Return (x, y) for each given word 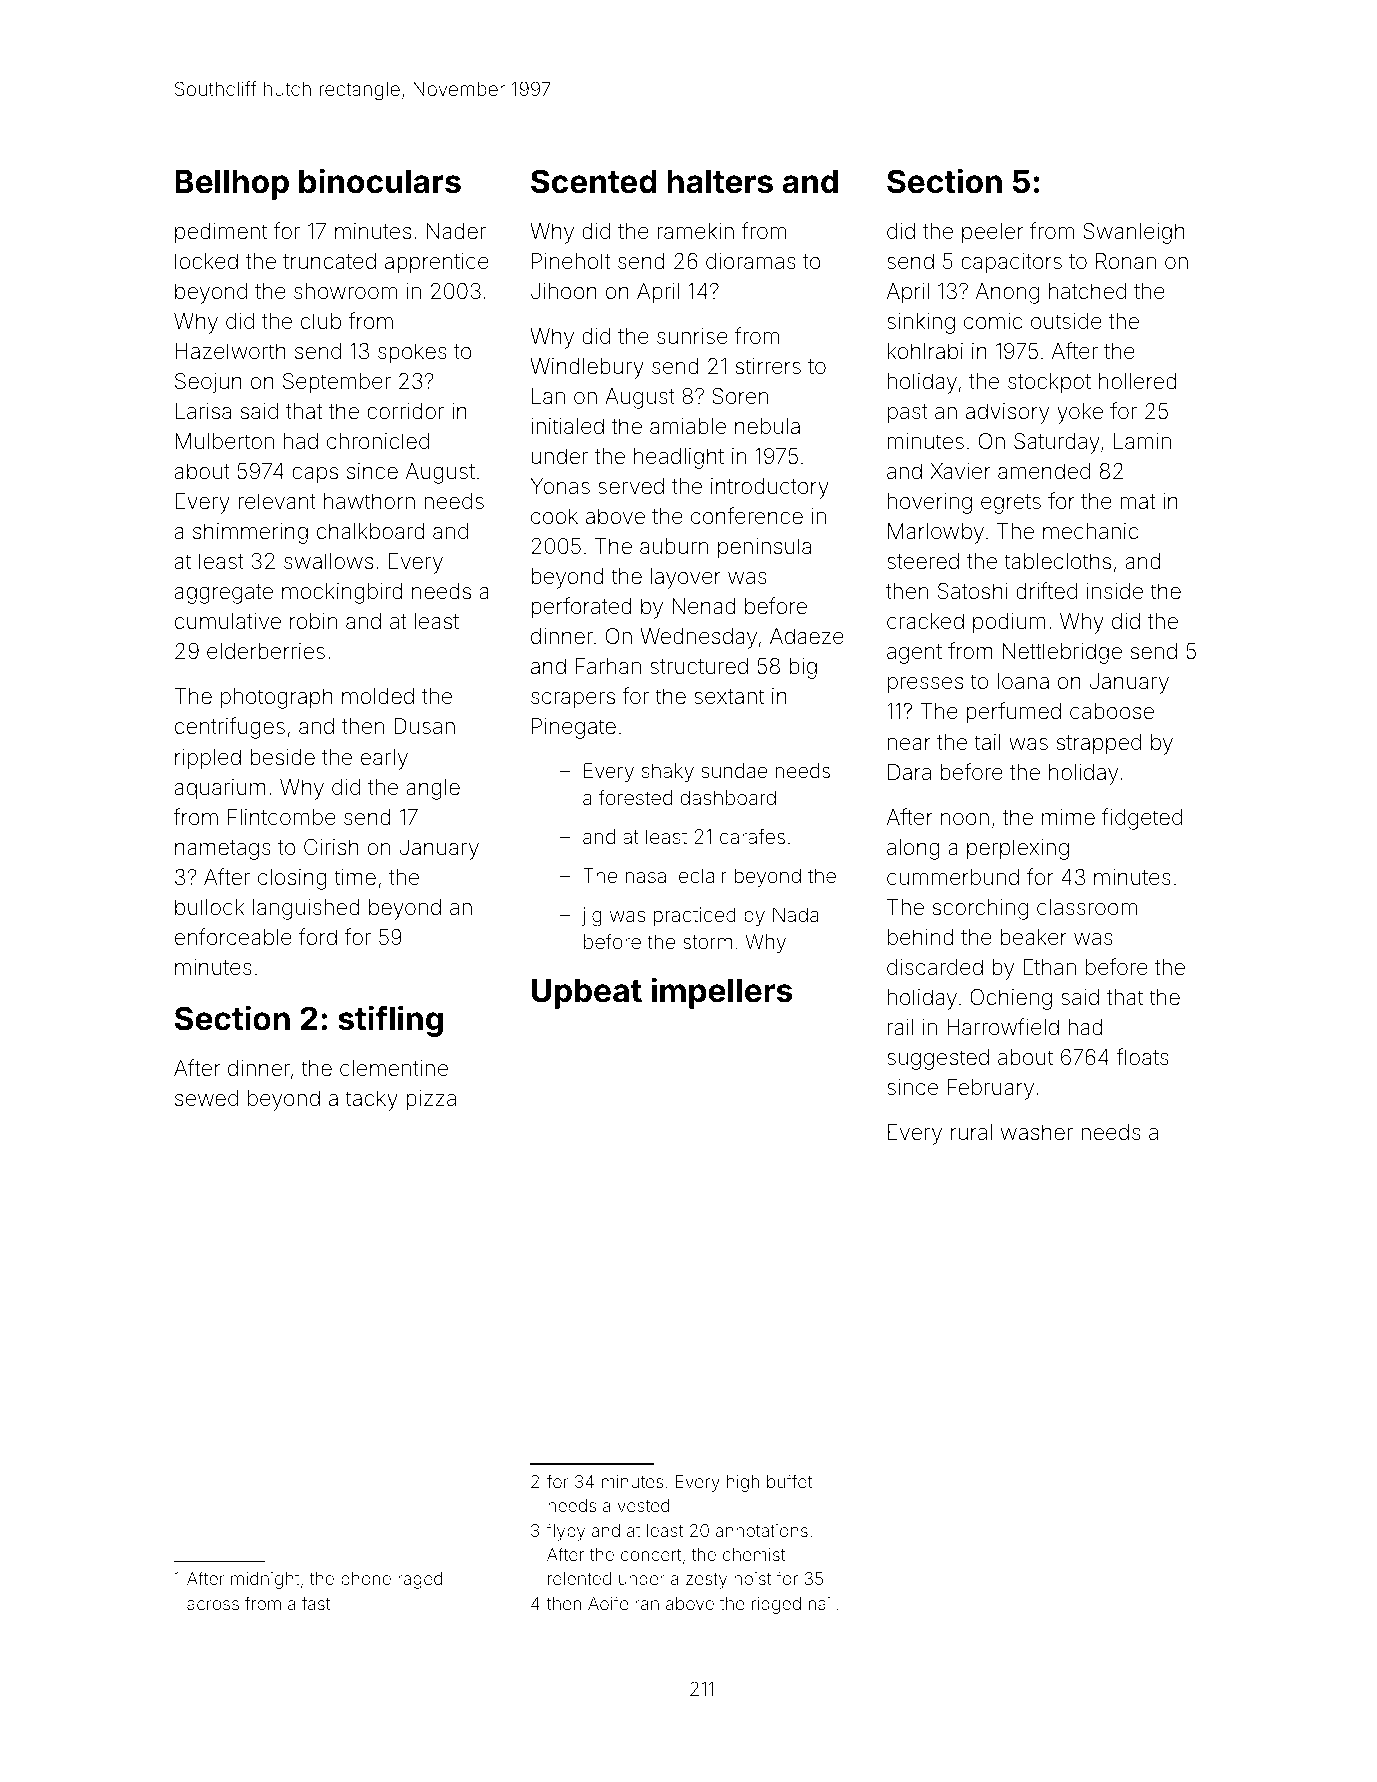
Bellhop (232, 185)
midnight (265, 1580)
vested (643, 1505)
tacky (371, 1100)
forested (635, 797)
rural (971, 1132)
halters (720, 182)
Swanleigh (1134, 233)
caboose (1112, 711)
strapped (1099, 744)
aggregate (223, 594)
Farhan (608, 666)
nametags (223, 850)
